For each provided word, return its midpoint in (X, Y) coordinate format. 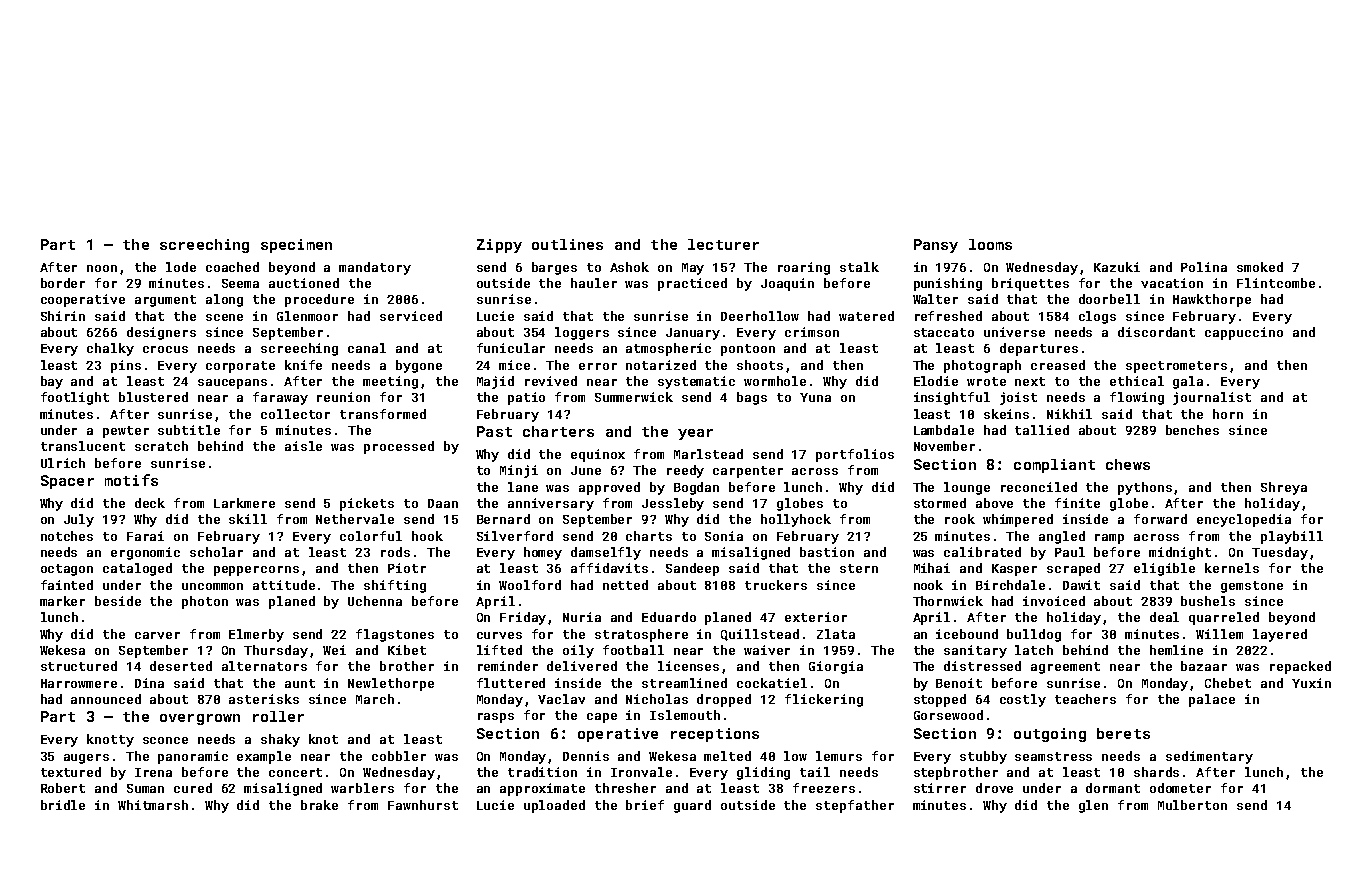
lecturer (723, 244)
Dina (149, 683)
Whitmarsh (153, 805)
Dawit (1081, 585)
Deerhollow (760, 316)
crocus (165, 349)
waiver (767, 650)
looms (990, 244)
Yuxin (1311, 683)
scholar (216, 552)
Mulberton (1192, 805)
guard (692, 806)
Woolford (530, 585)
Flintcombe (1276, 283)
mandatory (375, 268)
